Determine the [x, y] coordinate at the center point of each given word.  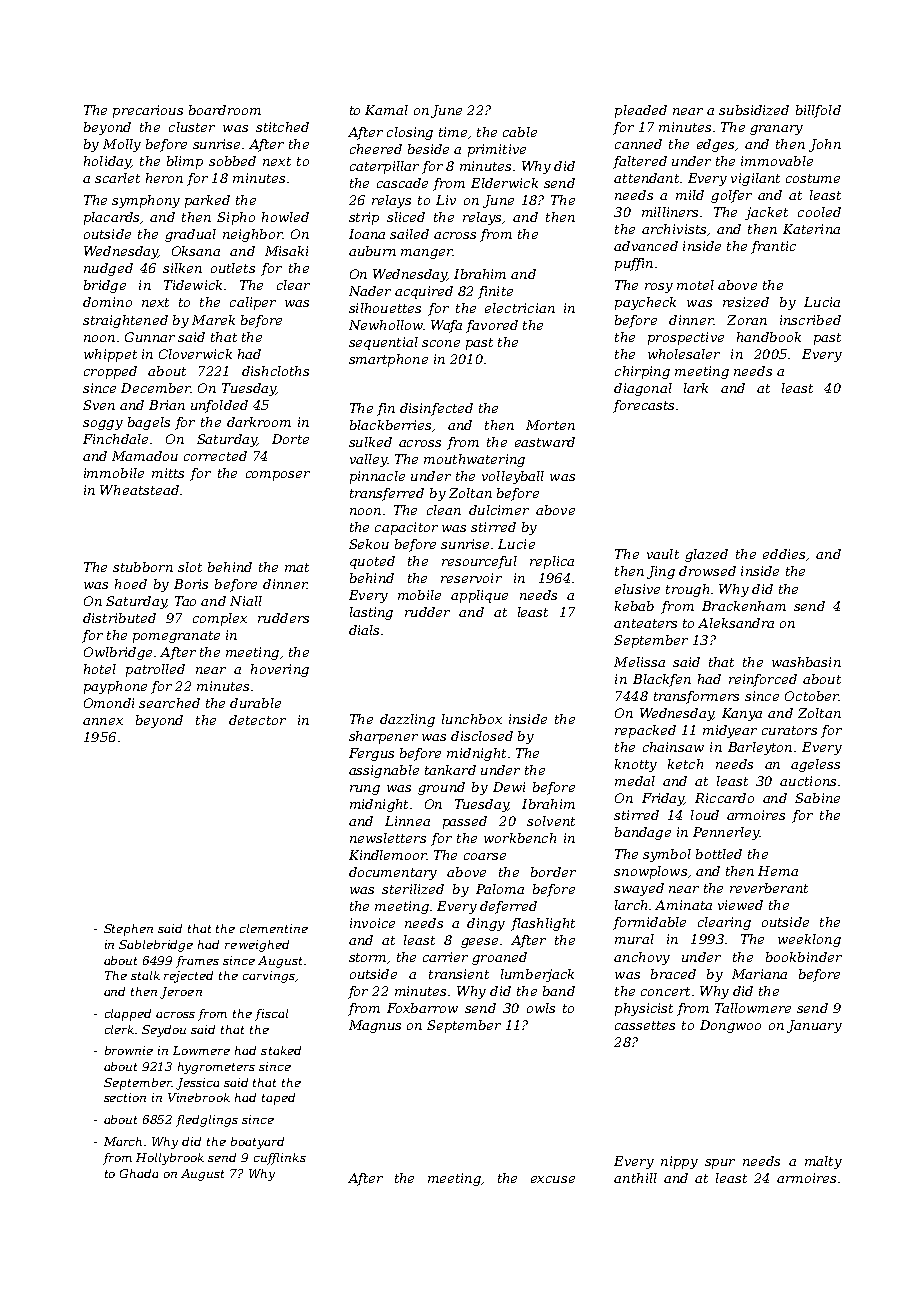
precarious [148, 111]
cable [520, 132]
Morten [550, 425]
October [812, 696]
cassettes [645, 1025]
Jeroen [181, 993]
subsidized [754, 110]
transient [459, 974]
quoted [372, 562]
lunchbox [472, 719]
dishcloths [275, 371]
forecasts [643, 406]
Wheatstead [139, 490]
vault [663, 554]
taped [278, 1099]
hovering [280, 670]
